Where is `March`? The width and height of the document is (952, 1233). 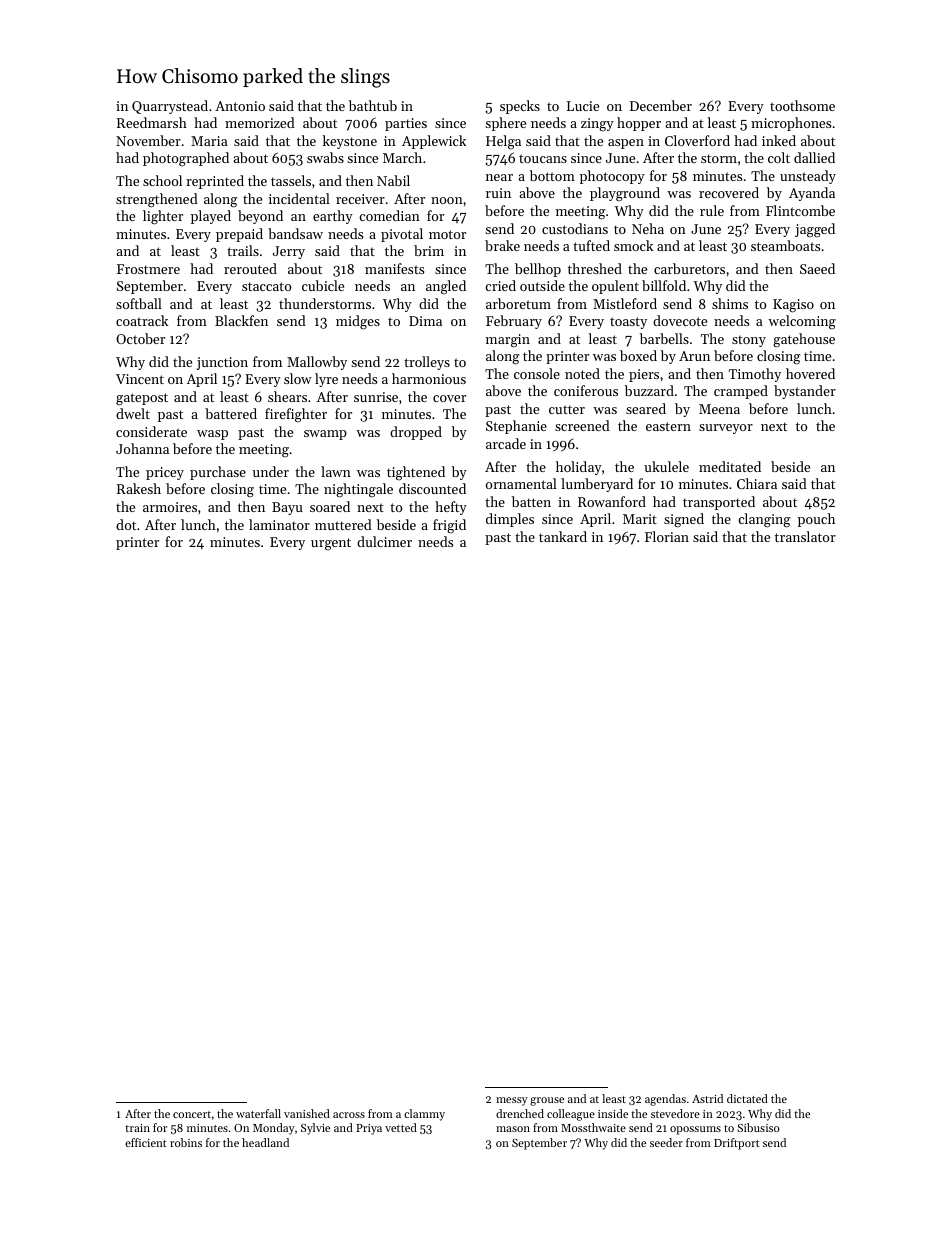 March is located at coordinates (402, 157).
